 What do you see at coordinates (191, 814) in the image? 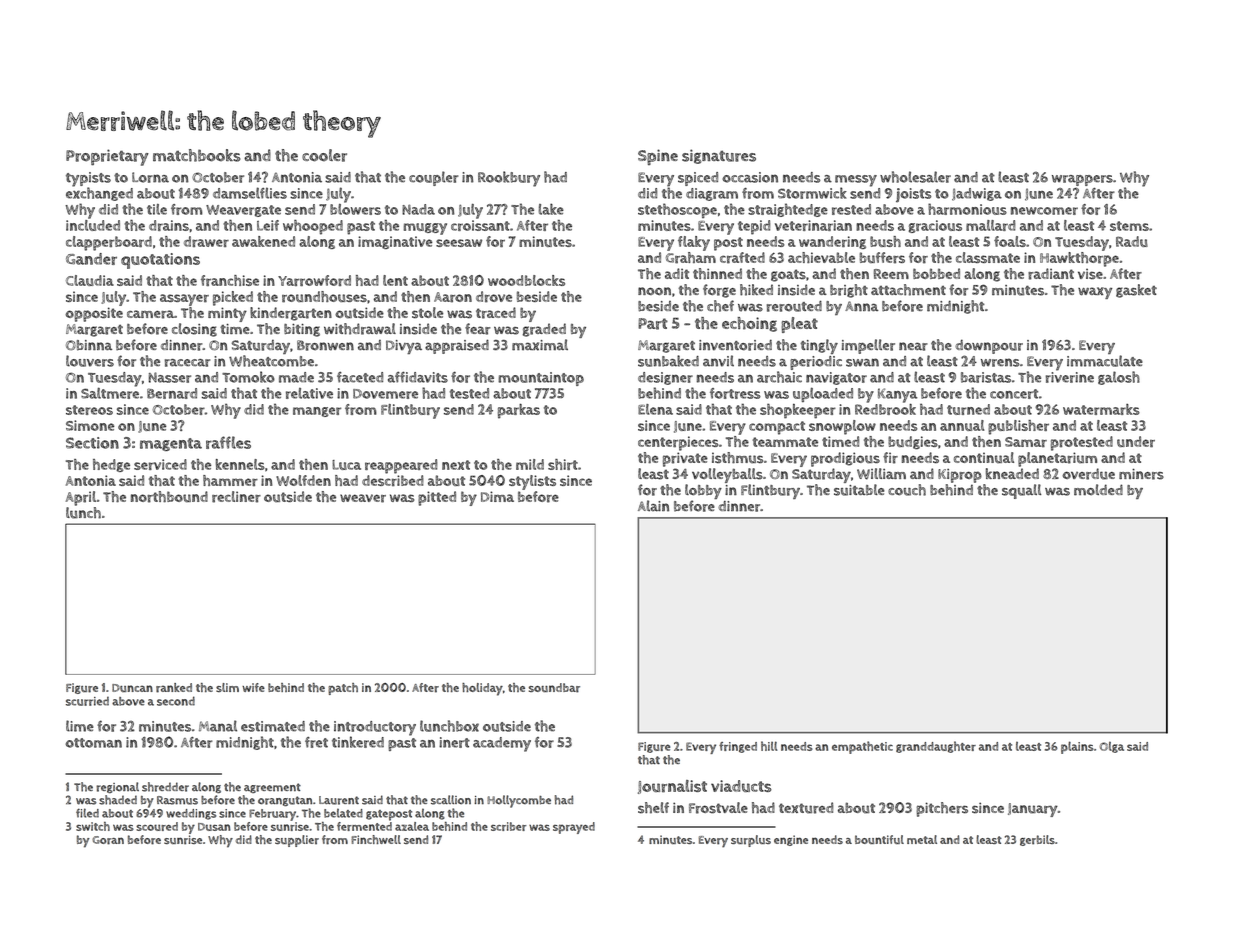
I see `weddings` at bounding box center [191, 814].
